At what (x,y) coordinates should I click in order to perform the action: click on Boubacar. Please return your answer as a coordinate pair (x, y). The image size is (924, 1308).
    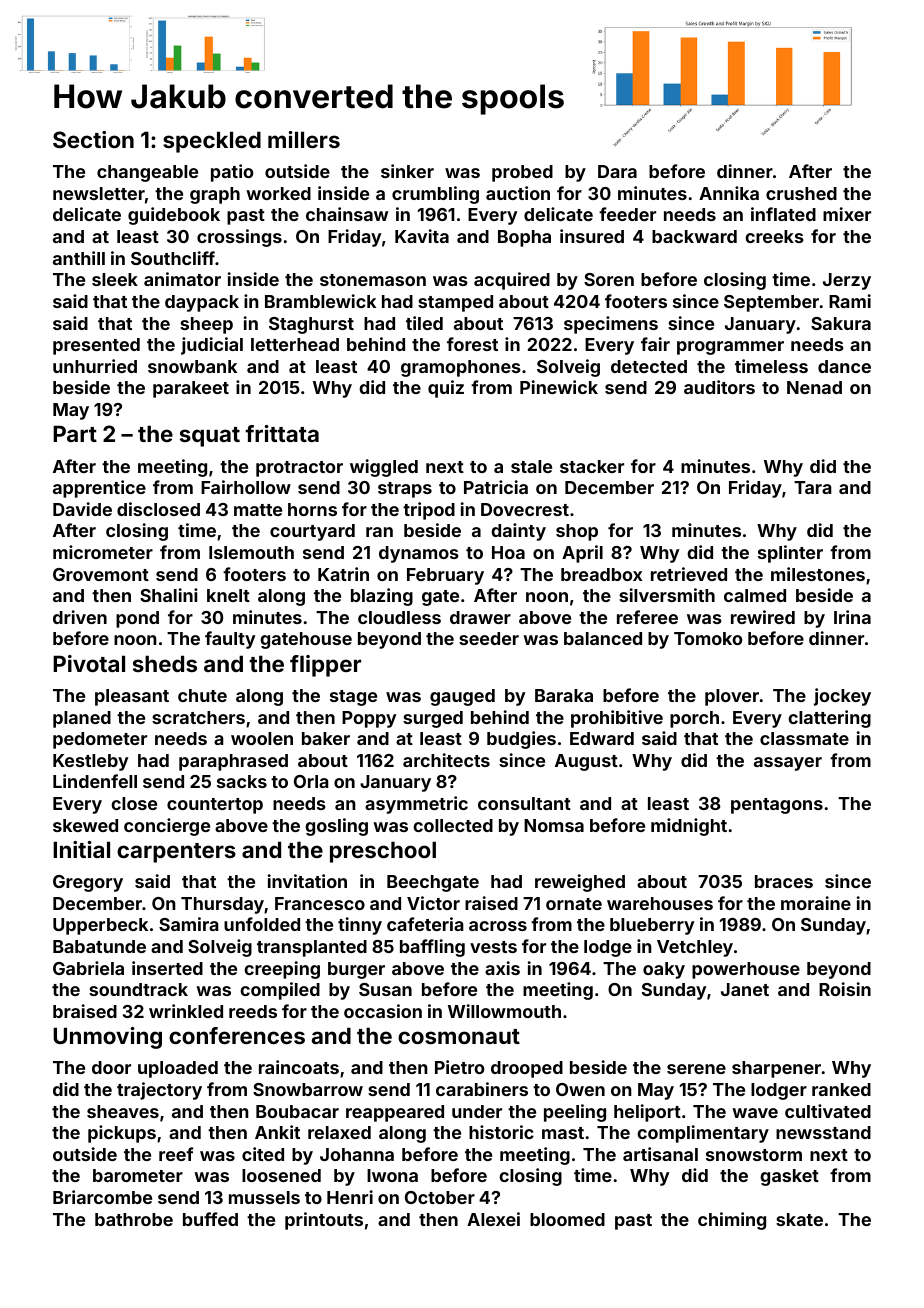
    Looking at the image, I should click on (297, 1111).
